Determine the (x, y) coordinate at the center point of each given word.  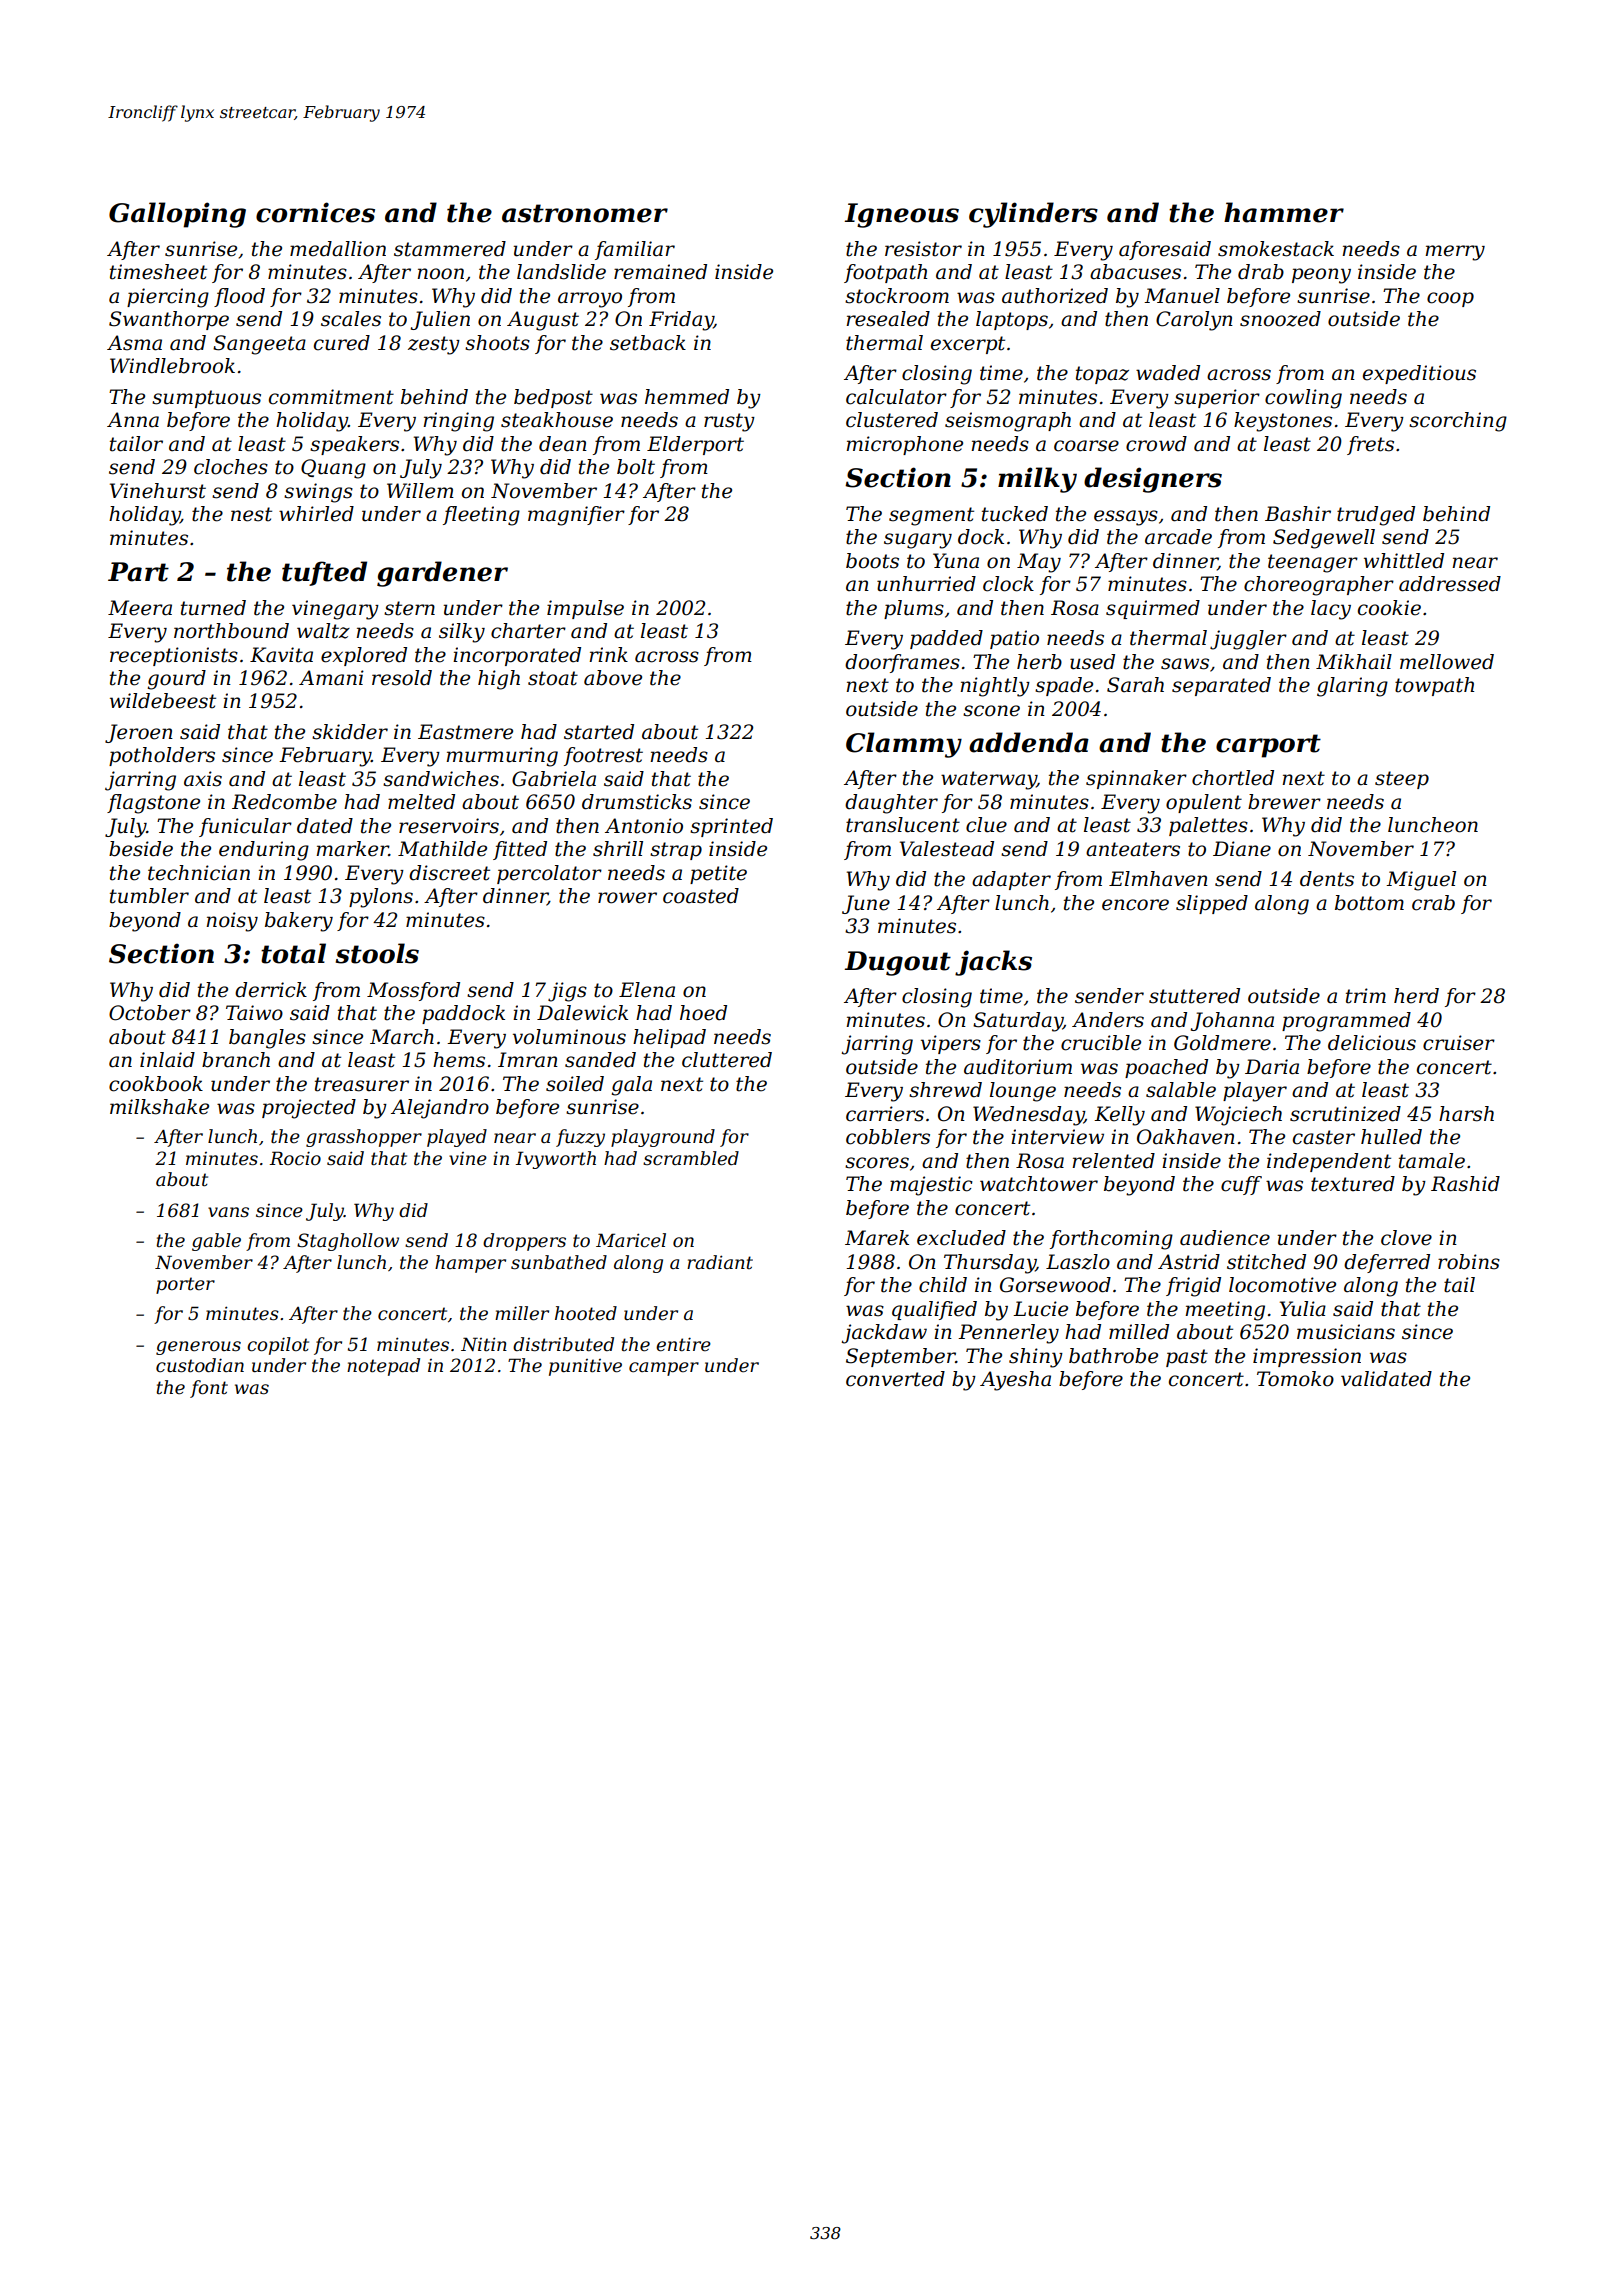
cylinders (1033, 215)
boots (872, 561)
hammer (1284, 212)
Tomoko (1295, 1379)
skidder (350, 732)
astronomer (585, 213)
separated (1221, 686)
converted (895, 1379)
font (209, 1389)
